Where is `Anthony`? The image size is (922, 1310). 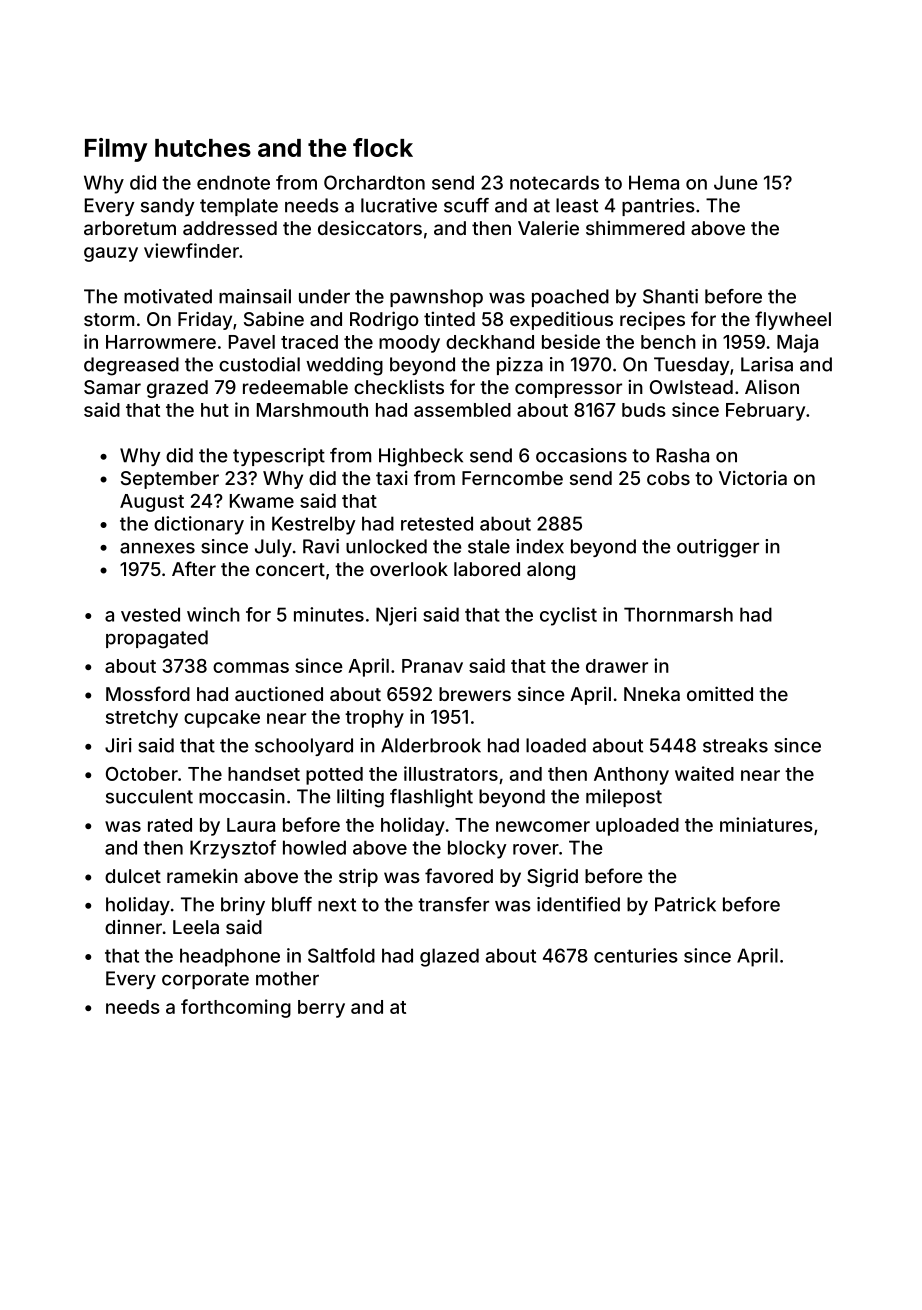 Anthony is located at coordinates (631, 776).
